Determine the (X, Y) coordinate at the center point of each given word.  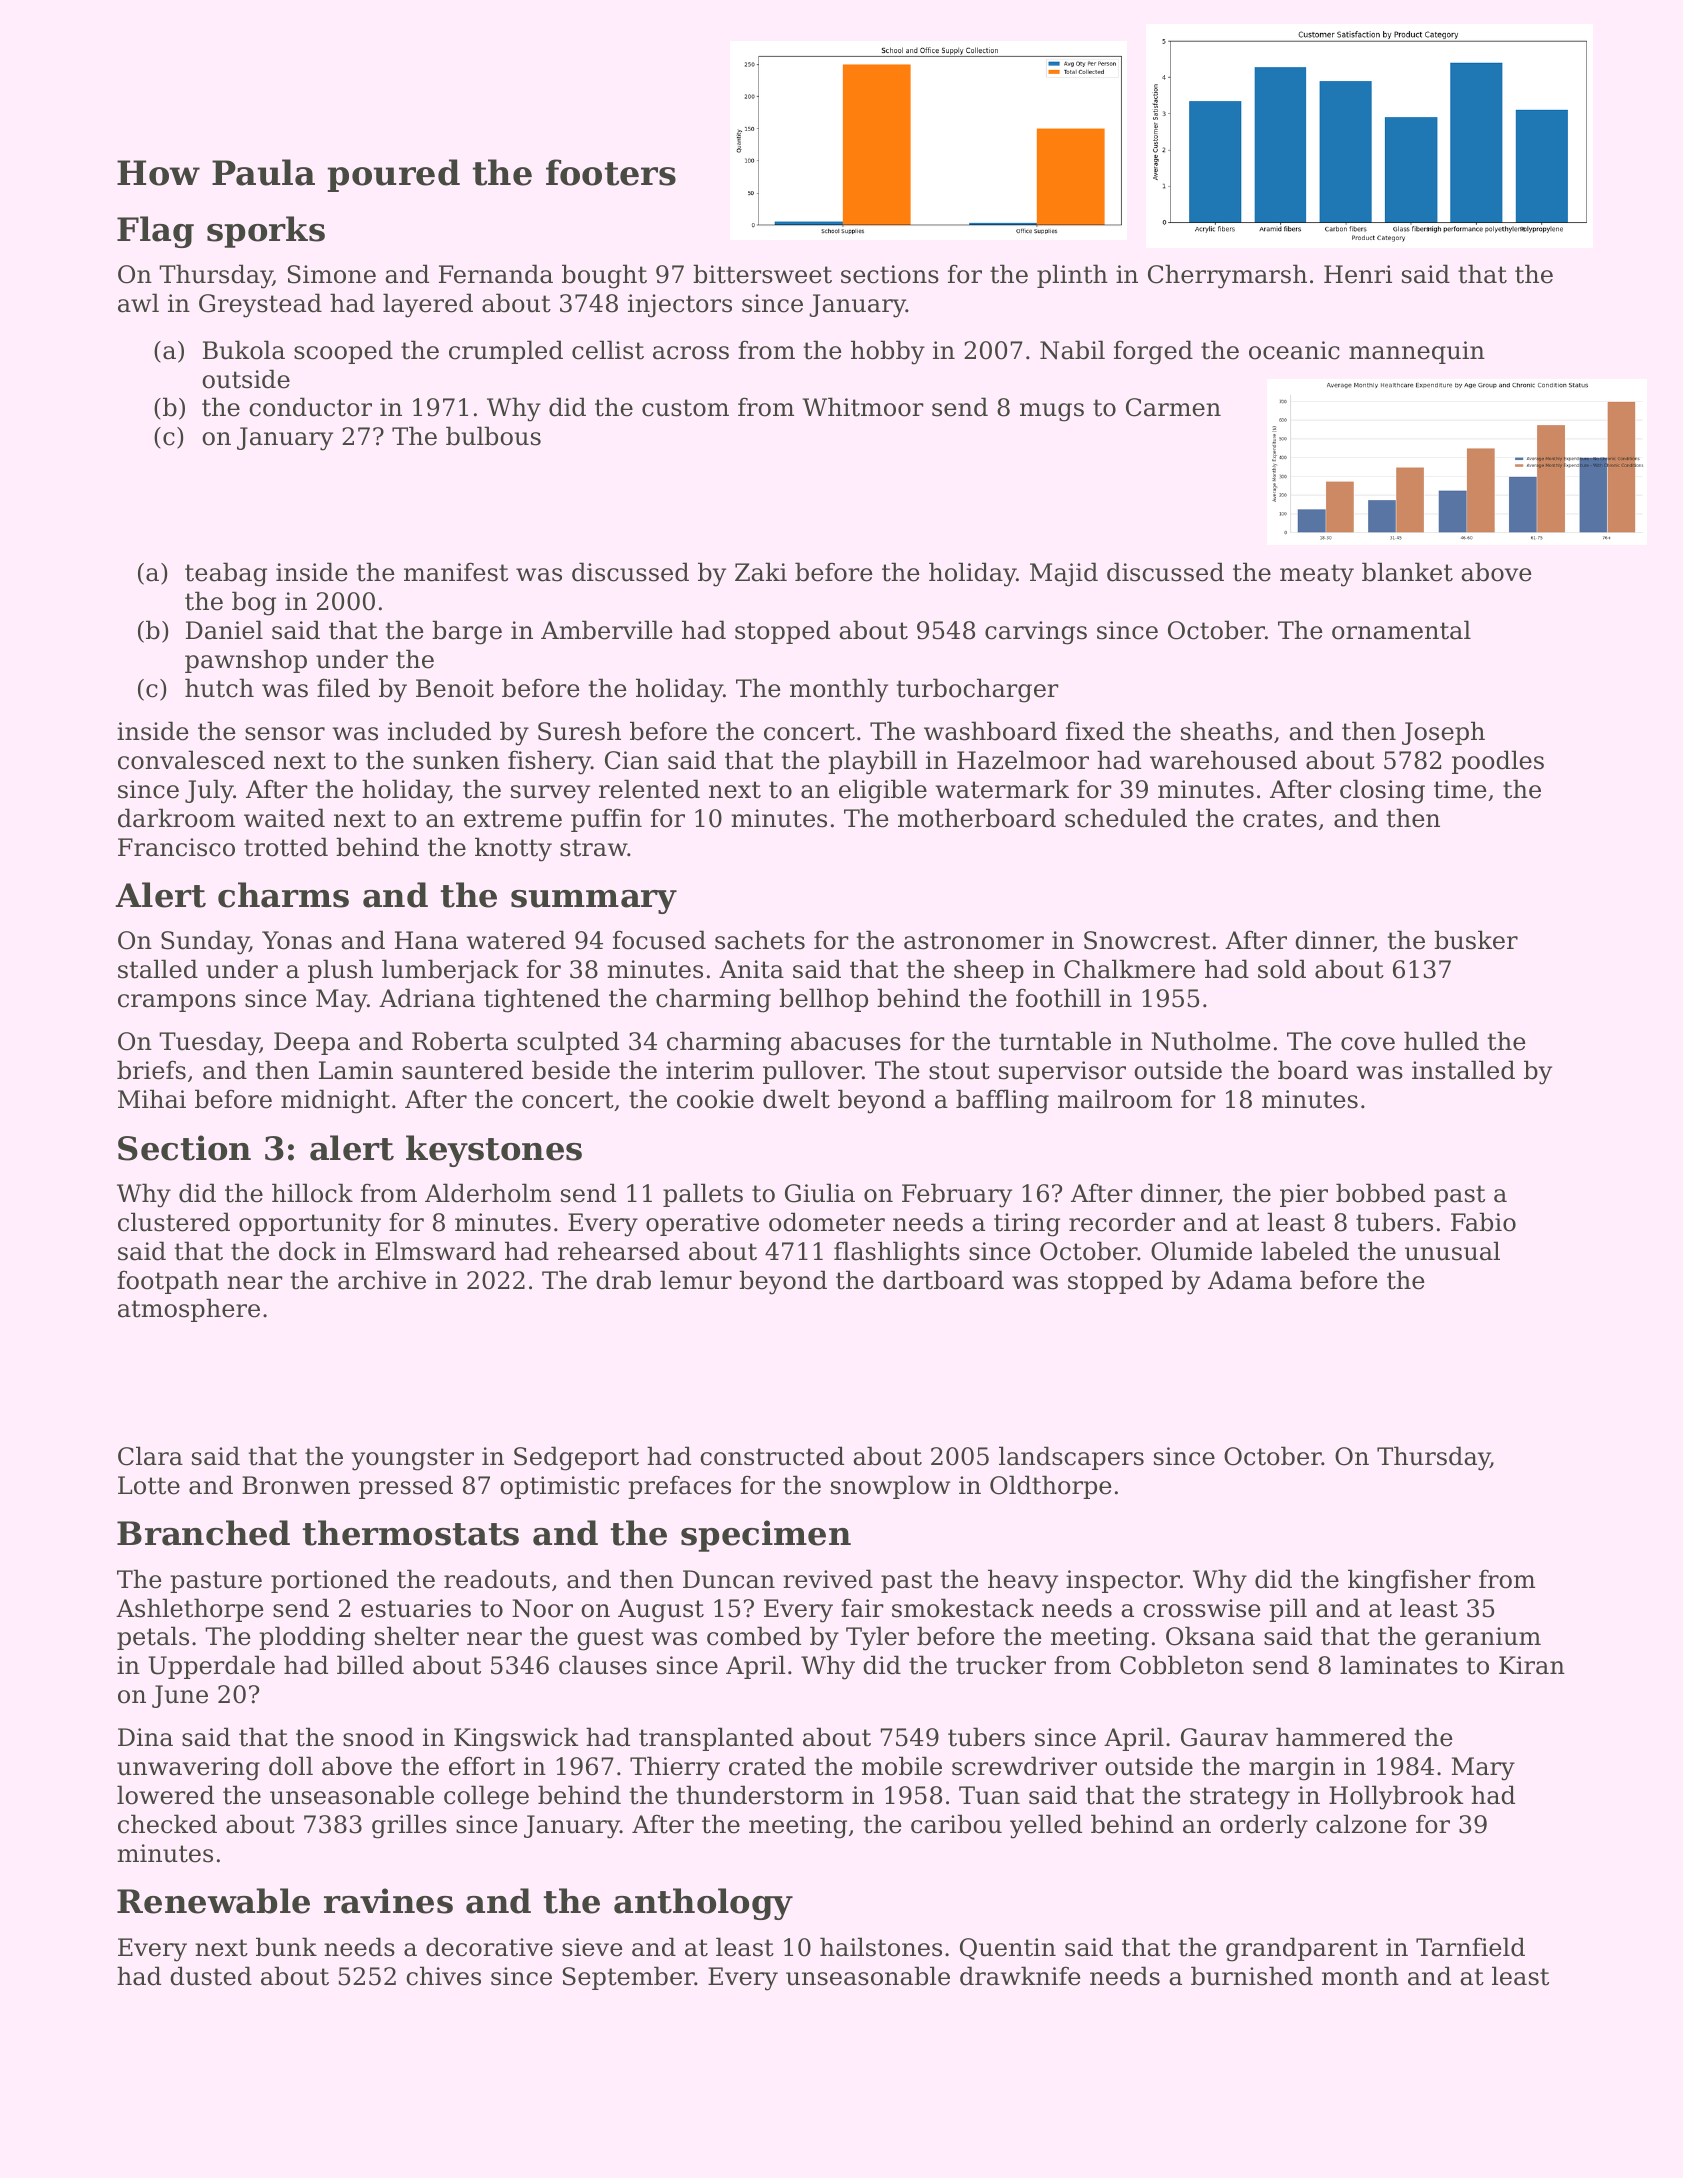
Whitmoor (863, 407)
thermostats (411, 1533)
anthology (703, 1904)
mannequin (1417, 352)
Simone (332, 274)
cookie (715, 1099)
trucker (1001, 1665)
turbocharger (978, 690)
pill (1288, 1610)
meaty (1317, 575)
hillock (312, 1193)
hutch (219, 688)
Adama (1250, 1280)
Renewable (213, 1901)
